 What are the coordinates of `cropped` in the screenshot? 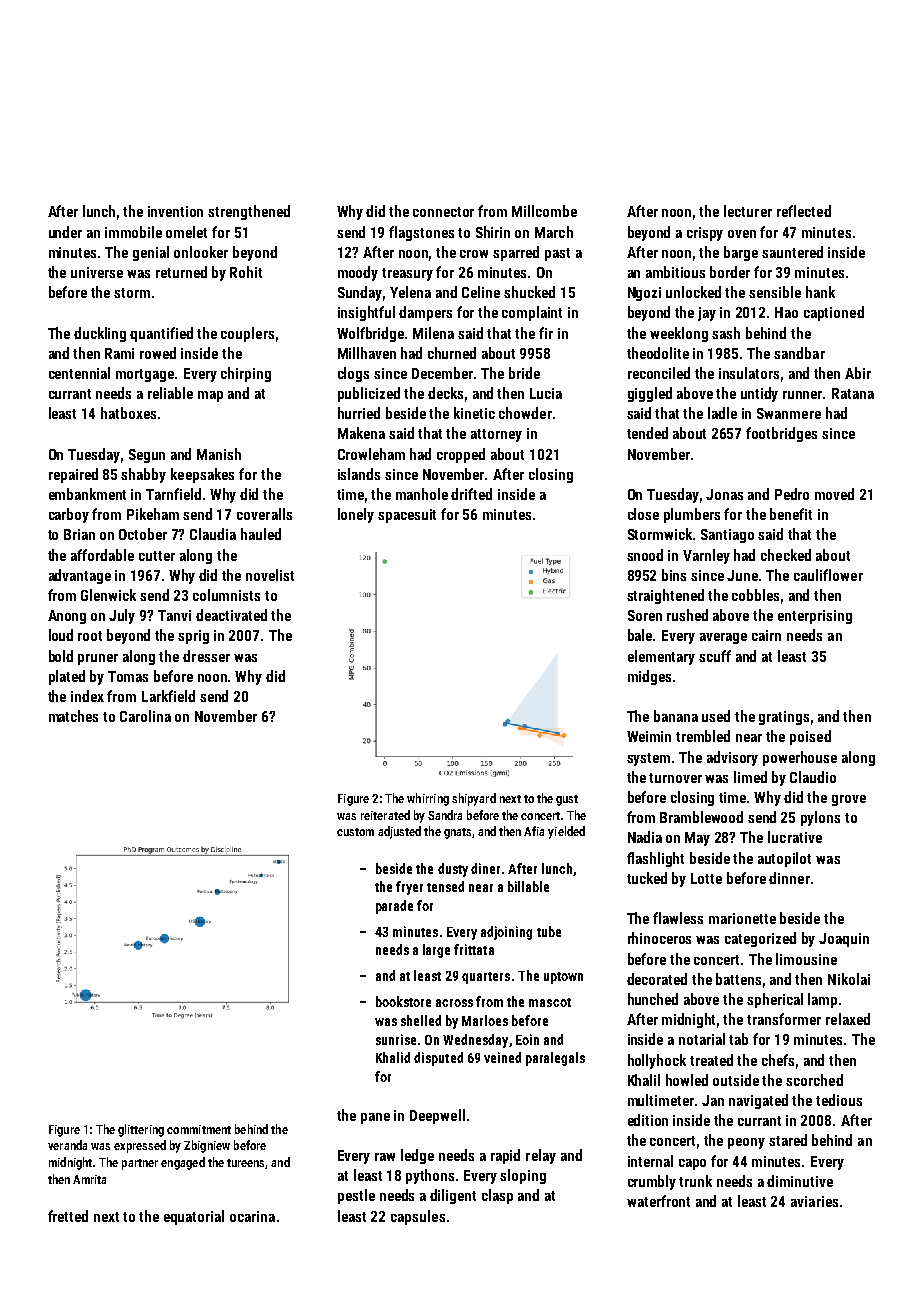 It's located at (461, 455).
